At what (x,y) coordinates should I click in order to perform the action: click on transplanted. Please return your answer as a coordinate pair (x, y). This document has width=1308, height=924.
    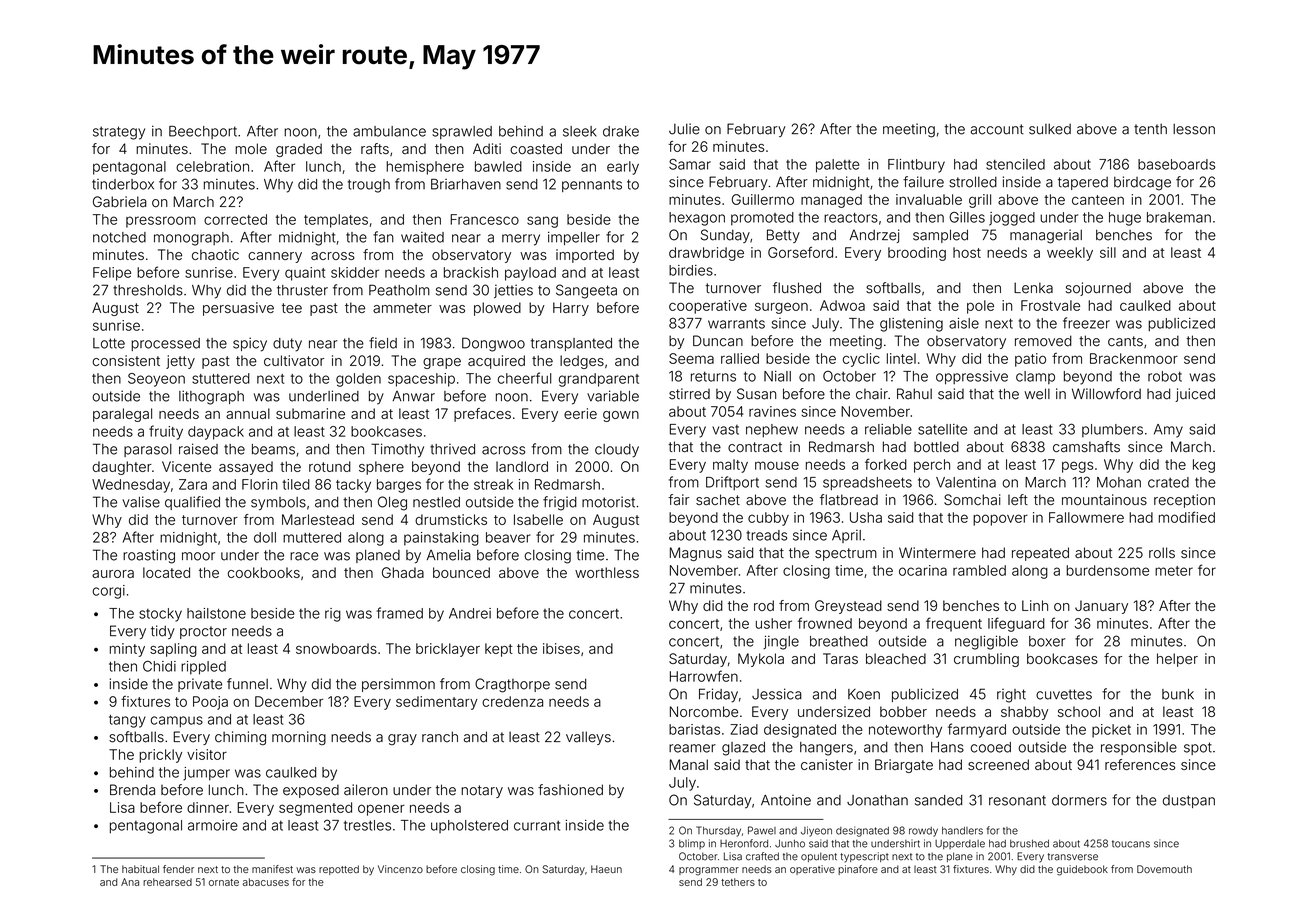
    Looking at the image, I should click on (571, 344).
